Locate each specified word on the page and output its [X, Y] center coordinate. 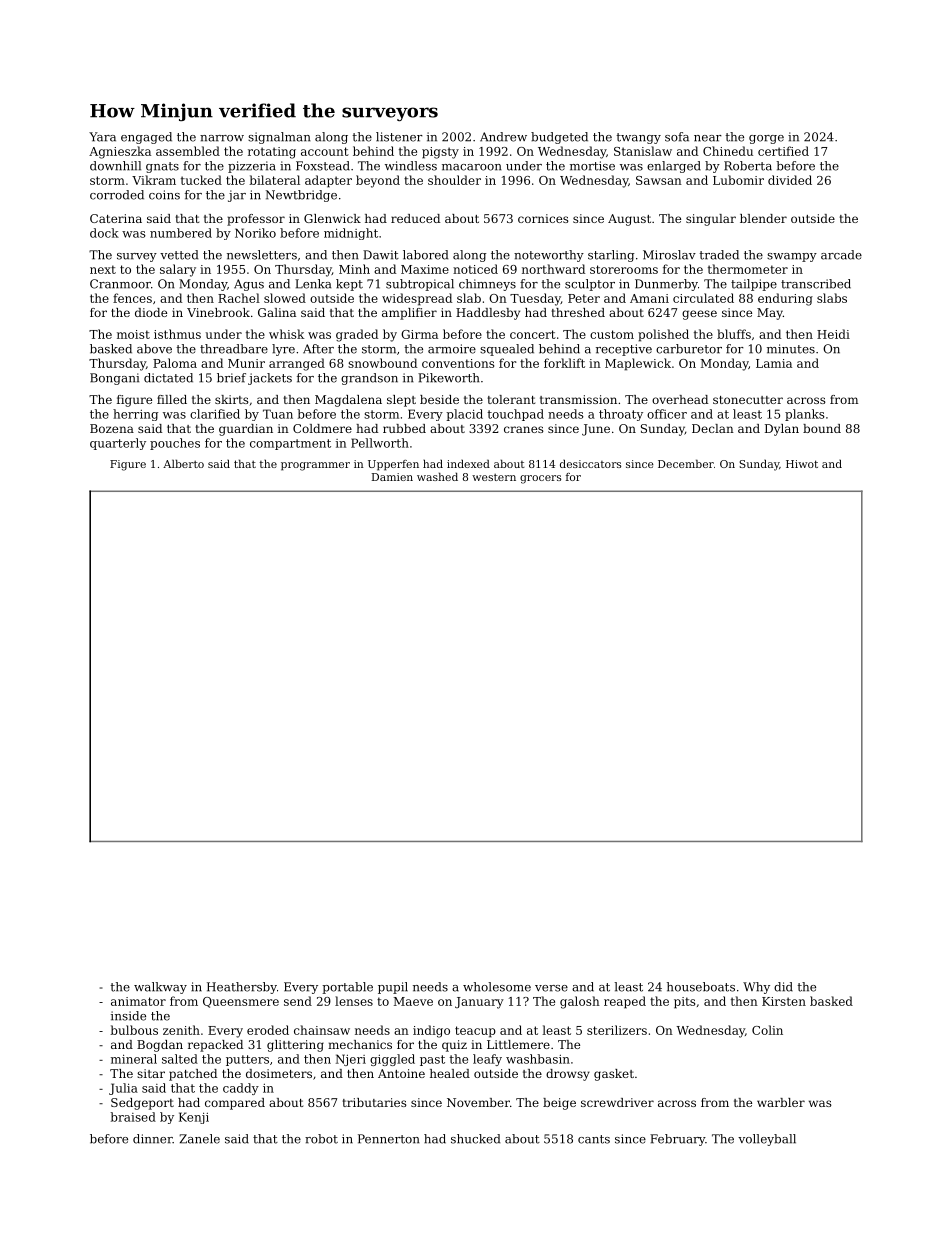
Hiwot [802, 464]
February [677, 1140]
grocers [540, 479]
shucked [475, 1139]
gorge [766, 139]
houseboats [701, 987]
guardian [246, 430]
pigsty [440, 153]
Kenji [194, 1118]
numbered [181, 233]
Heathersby [242, 988]
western [494, 477]
